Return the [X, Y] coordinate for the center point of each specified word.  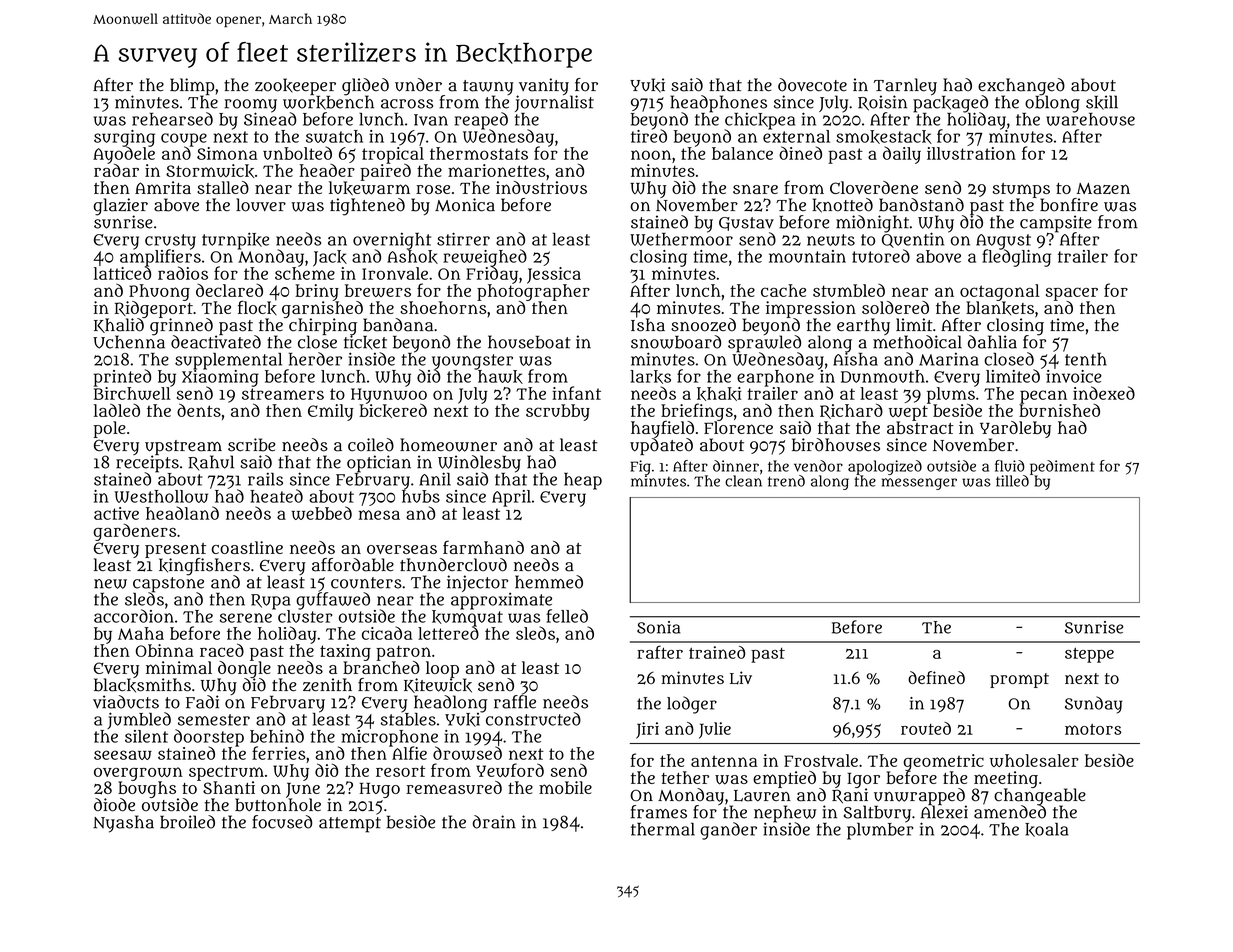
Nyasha [123, 824]
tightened [367, 207]
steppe [1089, 655]
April [511, 498]
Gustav [746, 224]
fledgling [1016, 258]
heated [276, 496]
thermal [663, 829]
